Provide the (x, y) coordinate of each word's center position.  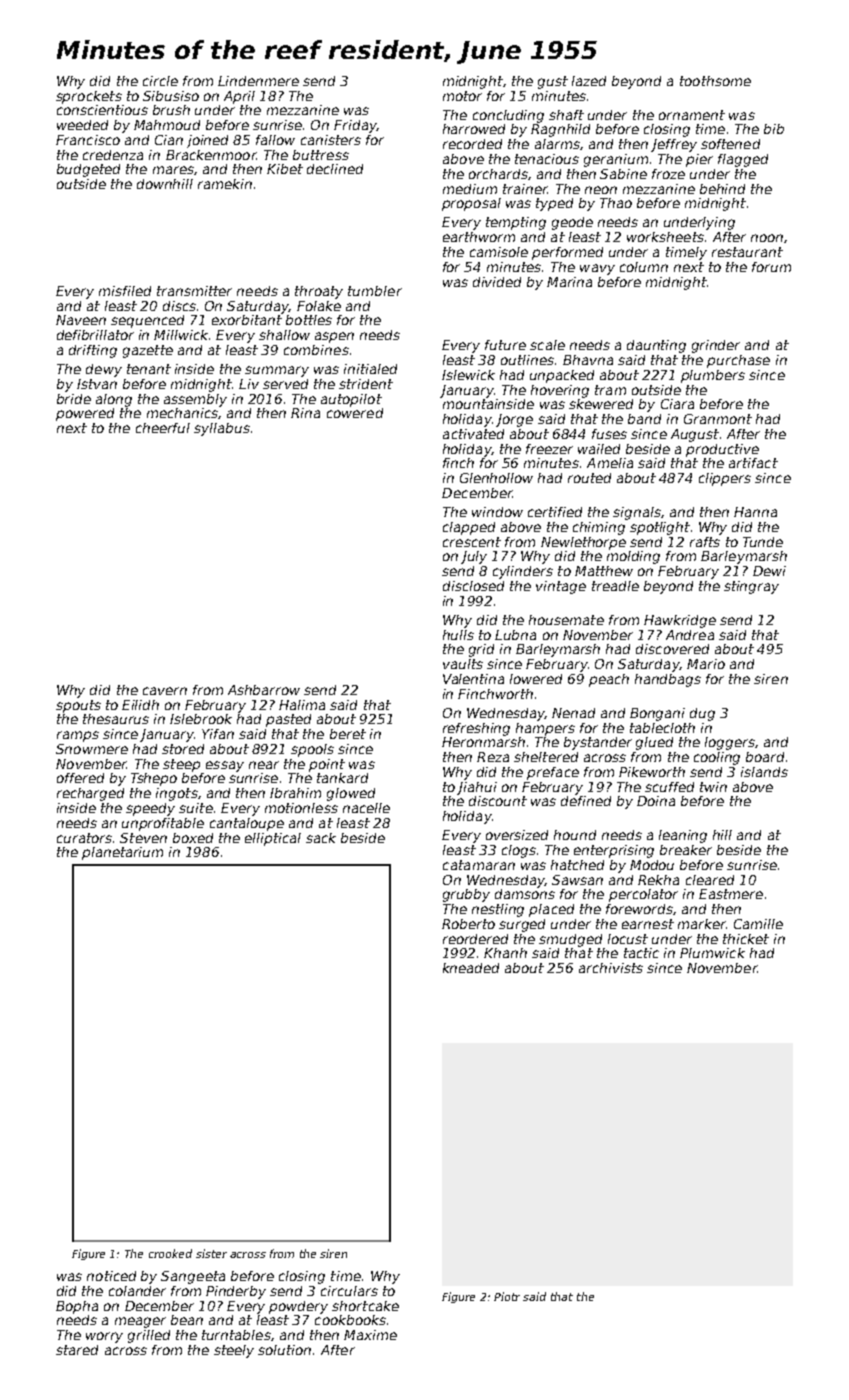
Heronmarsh (483, 742)
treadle (615, 586)
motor (462, 96)
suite (196, 808)
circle (160, 81)
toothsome (715, 81)
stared (77, 1350)
